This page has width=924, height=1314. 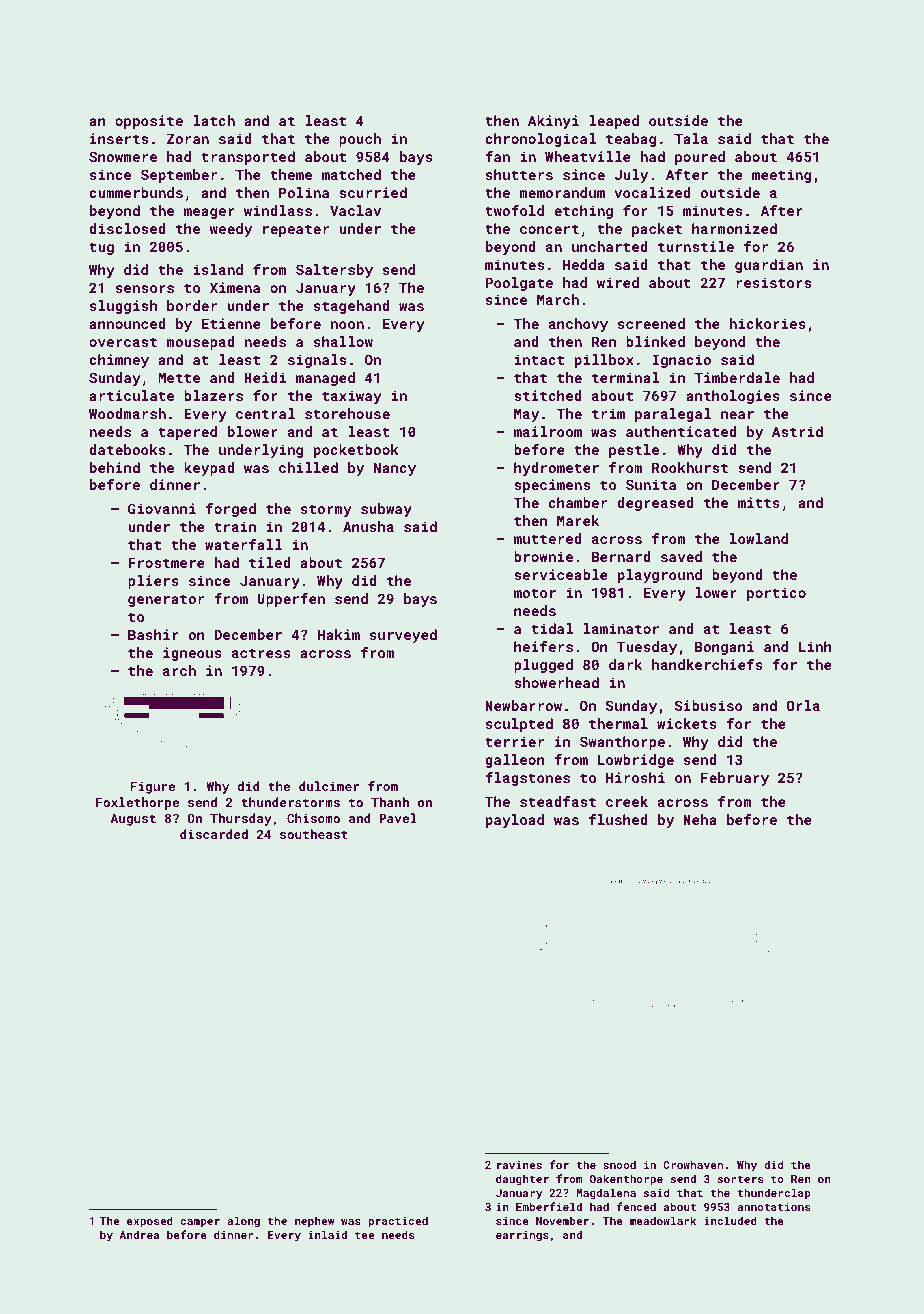 I want to click on ravines, so click(x=519, y=1165).
